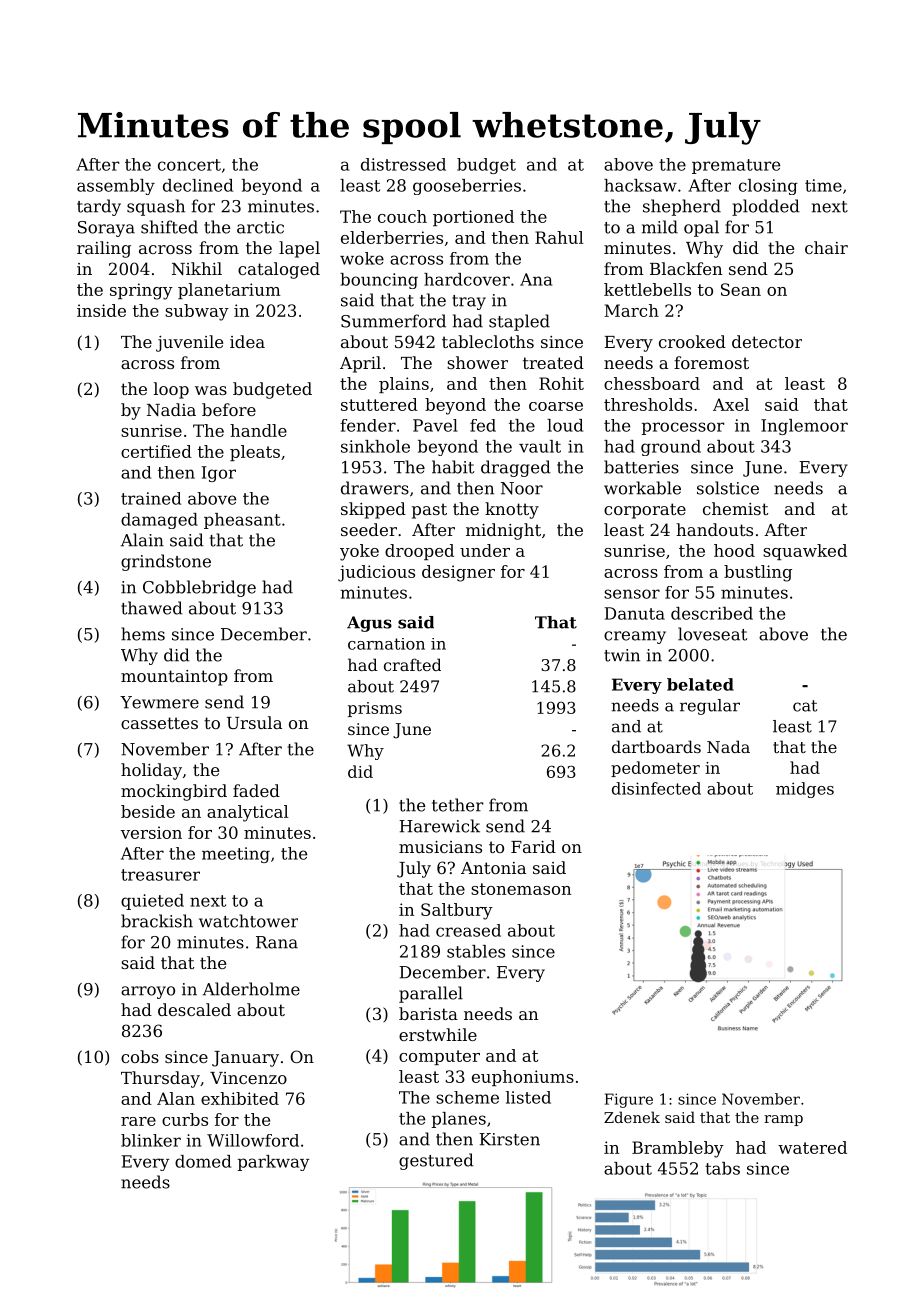 This screenshot has height=1308, width=924. I want to click on Cobblebridge, so click(199, 588).
